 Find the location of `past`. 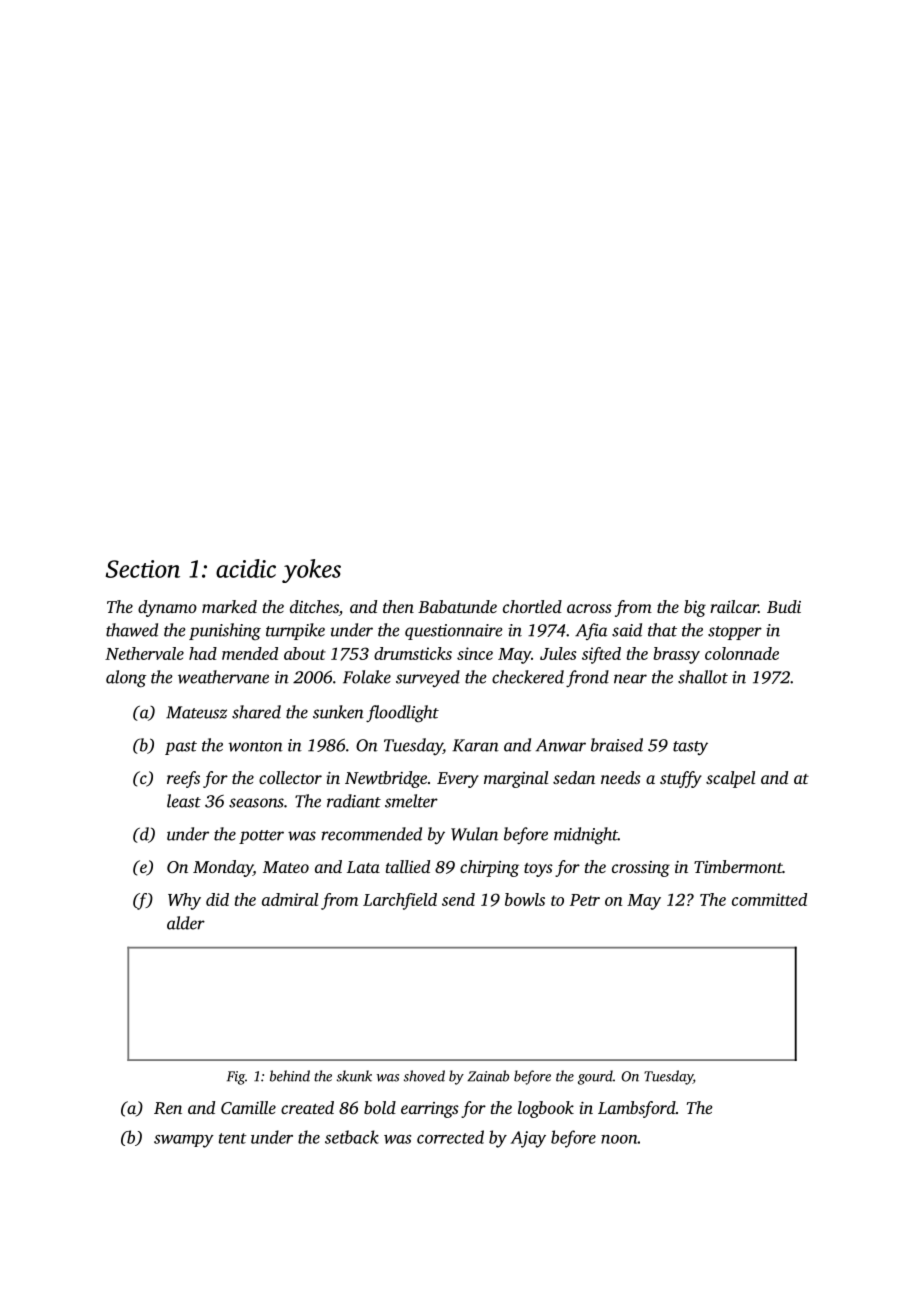

past is located at coordinates (181, 748).
